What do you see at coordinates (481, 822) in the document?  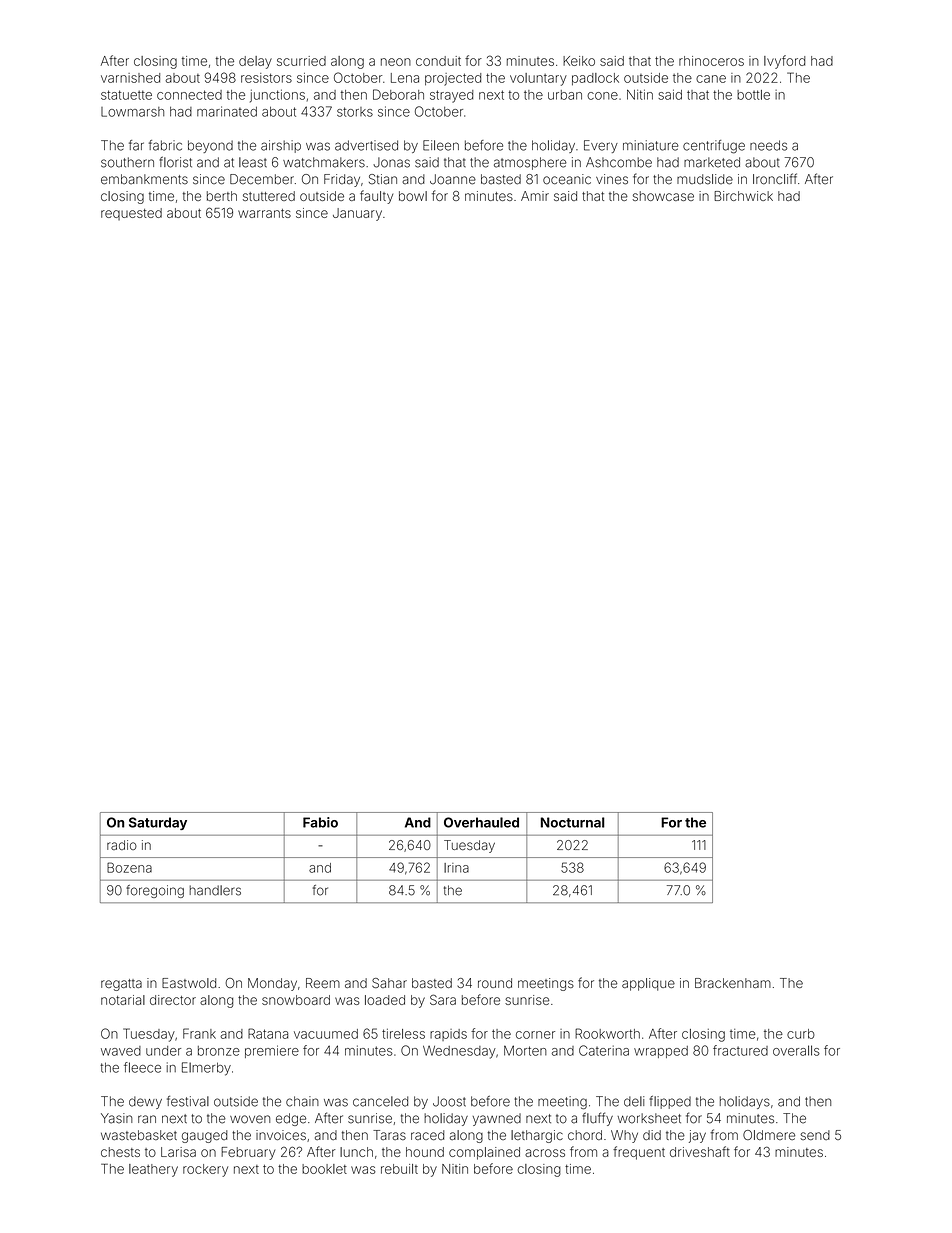 I see `Overhauled` at bounding box center [481, 822].
